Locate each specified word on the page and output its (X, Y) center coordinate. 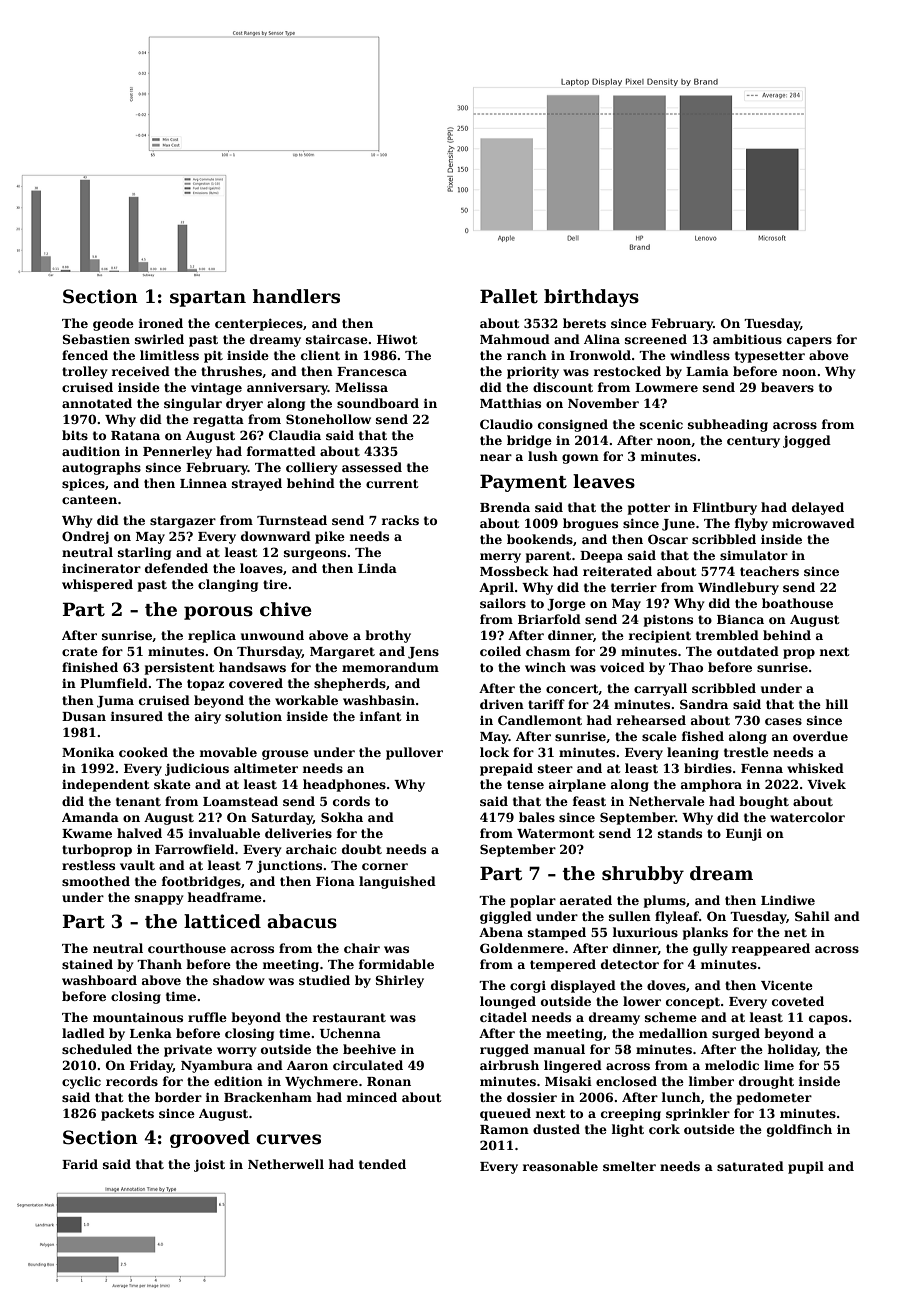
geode (113, 324)
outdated (748, 651)
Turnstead (292, 520)
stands (680, 833)
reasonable (560, 1166)
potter (649, 509)
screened (656, 339)
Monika (88, 752)
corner (385, 866)
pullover (414, 753)
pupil (806, 1167)
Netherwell (286, 1164)
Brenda (505, 507)
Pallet (509, 296)
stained (87, 964)
